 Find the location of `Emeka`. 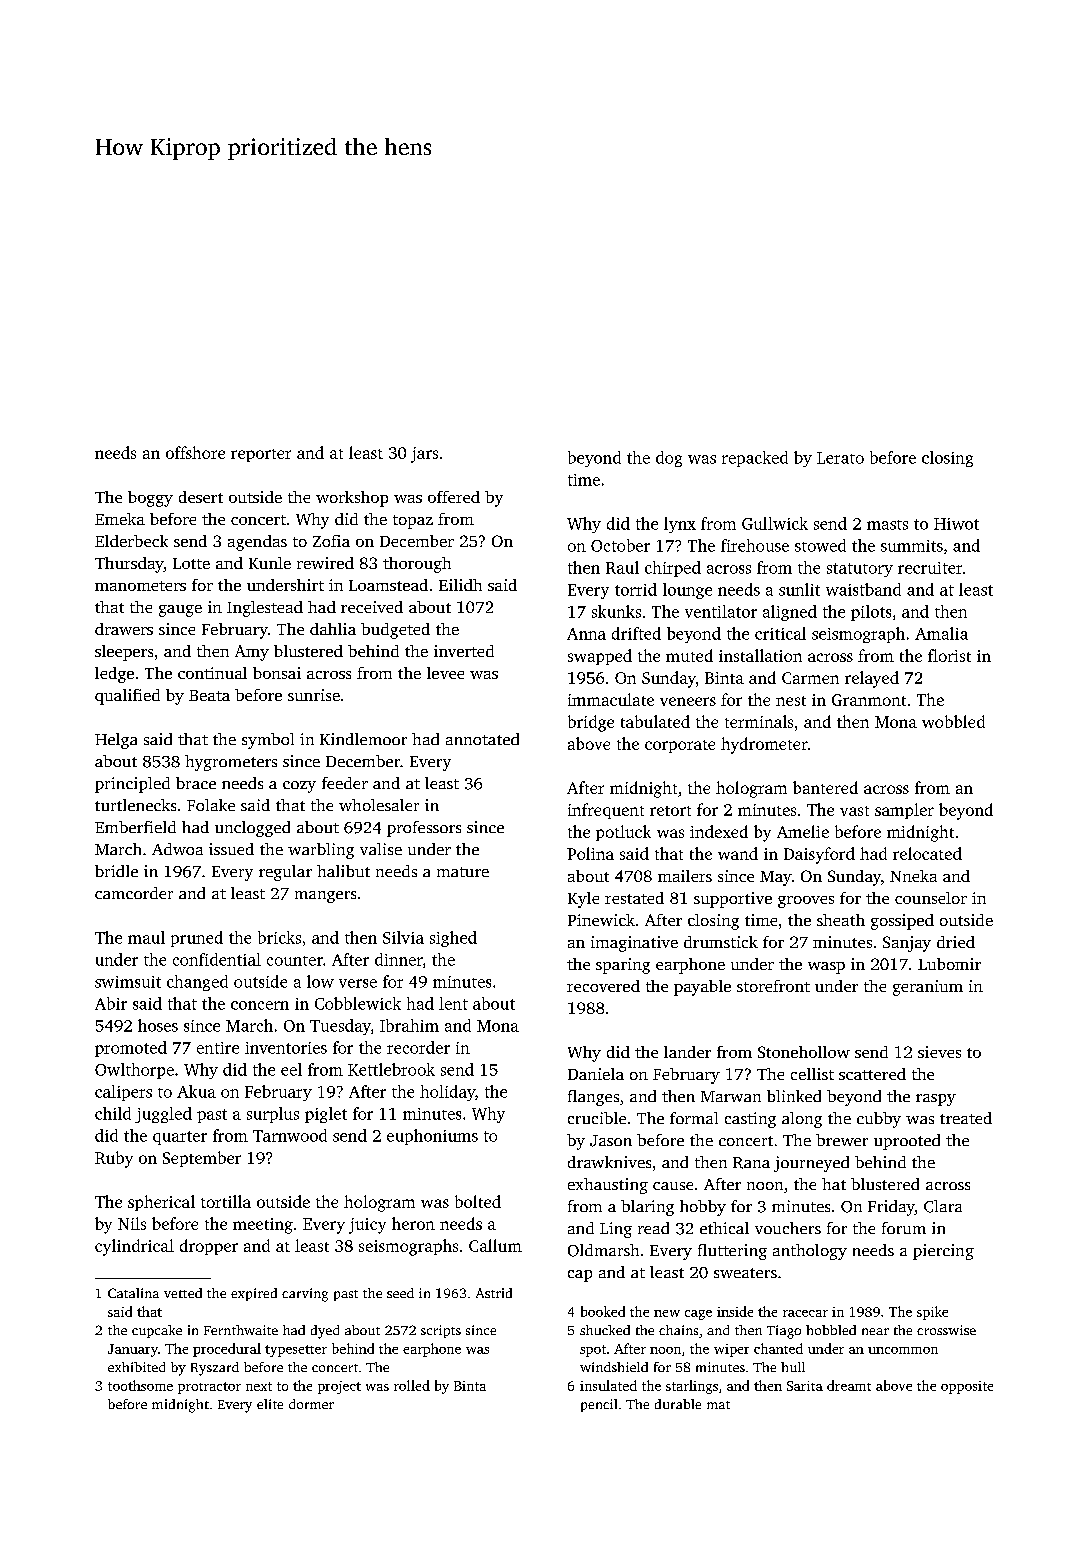

Emeka is located at coordinates (120, 519).
